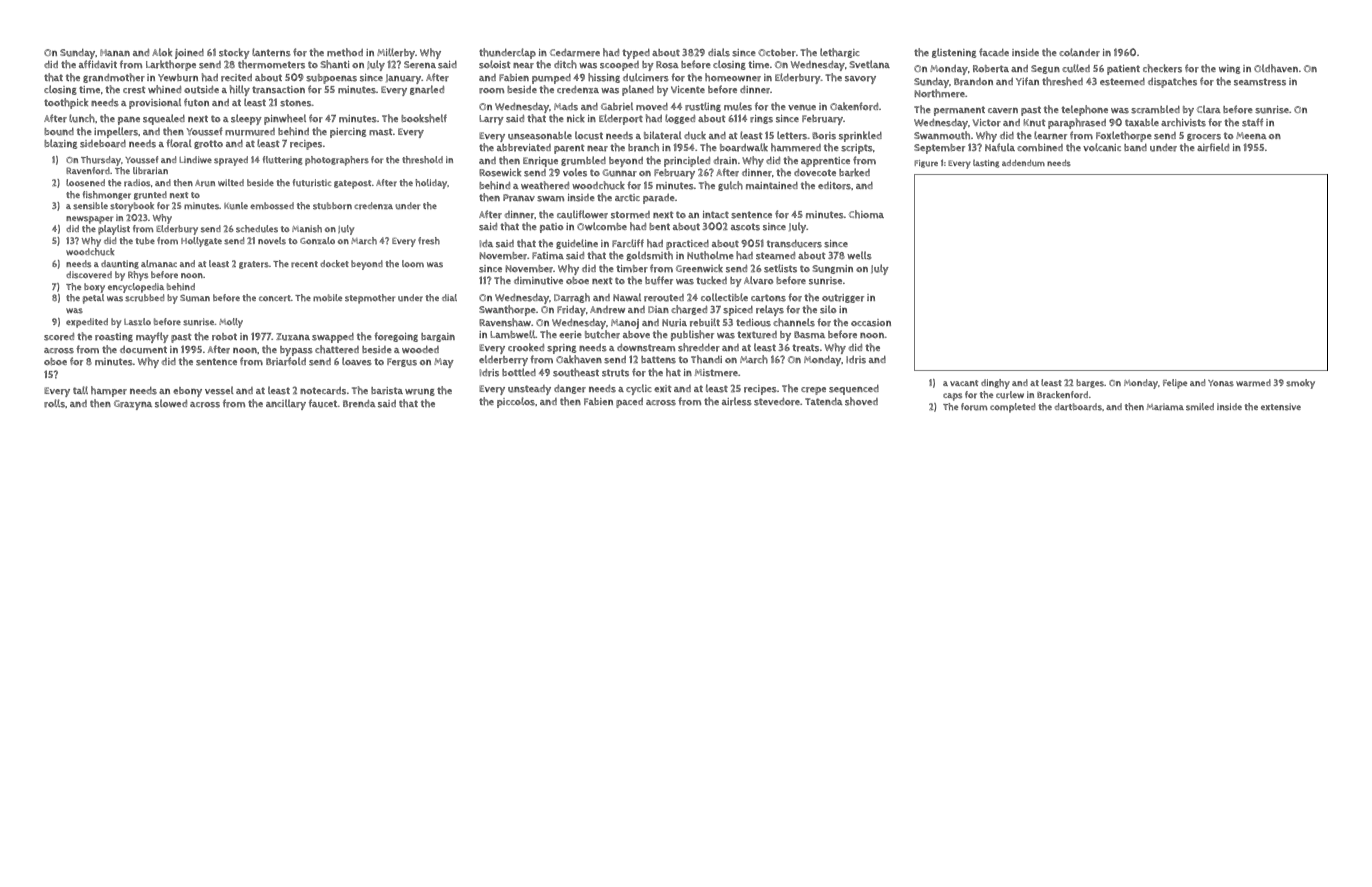 The width and height of the document is (1372, 887). Describe the element at coordinates (85, 183) in the document. I see `loosened` at that location.
